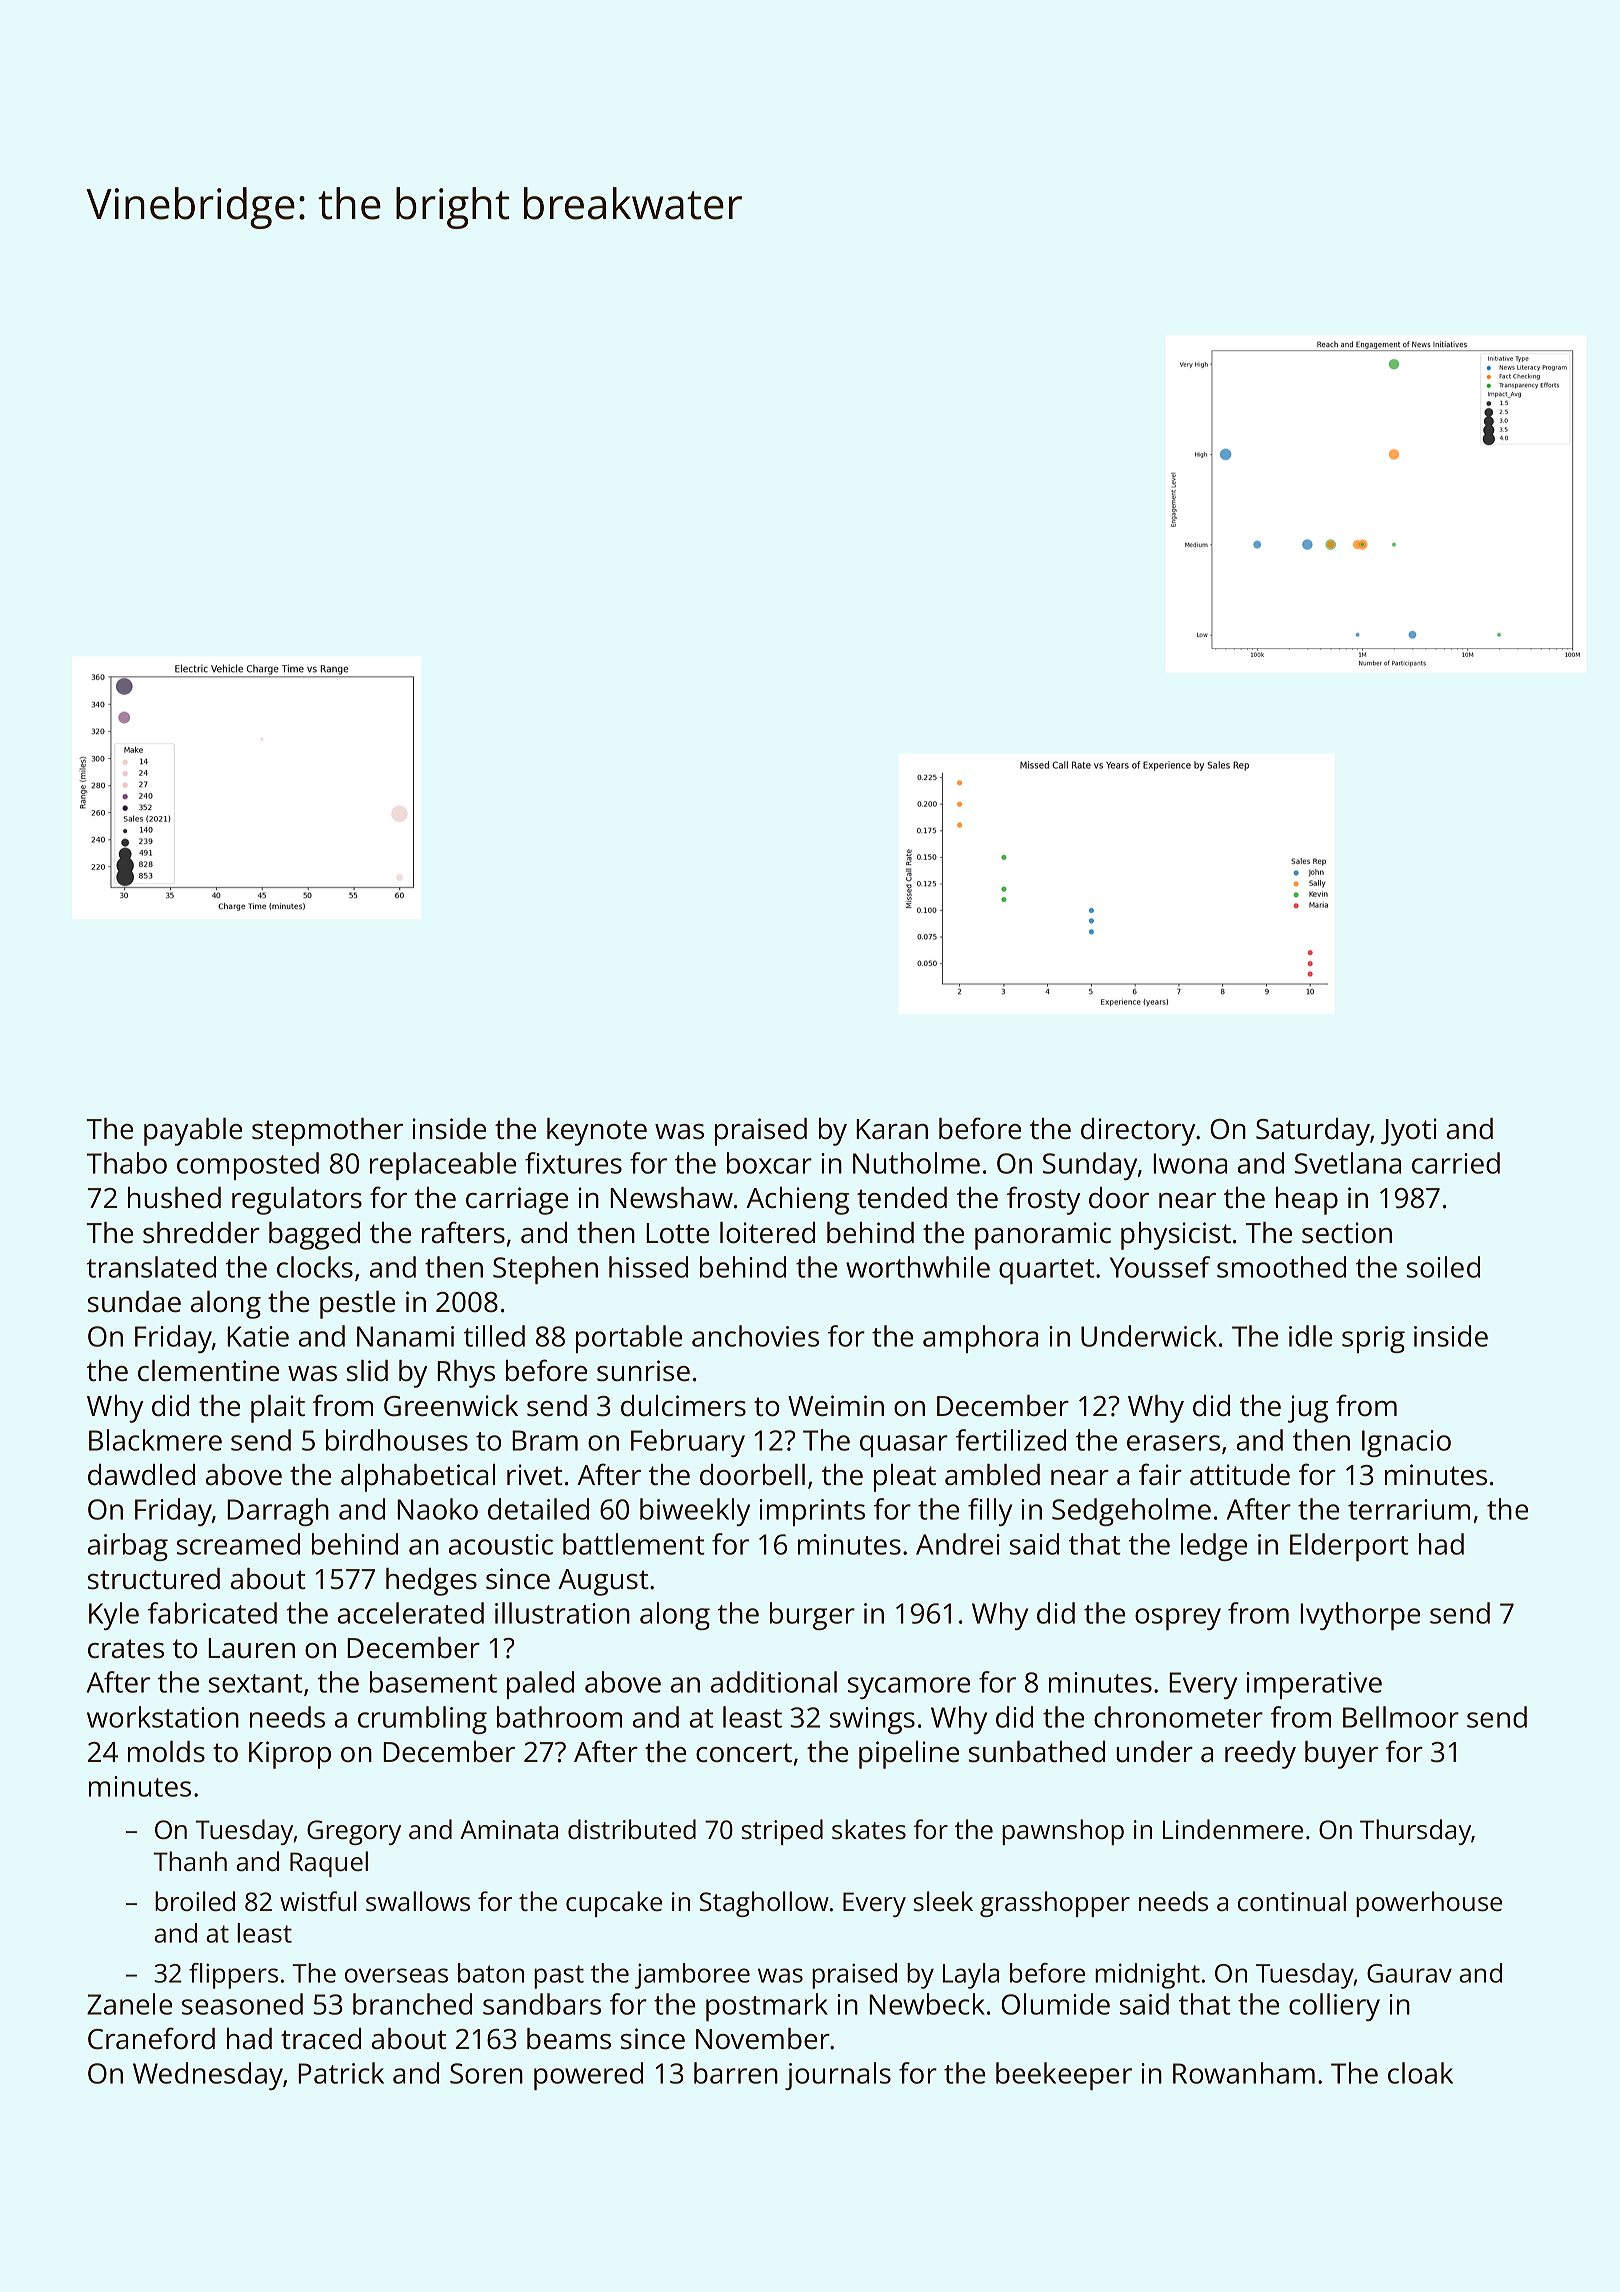  I want to click on heap, so click(1307, 1201).
